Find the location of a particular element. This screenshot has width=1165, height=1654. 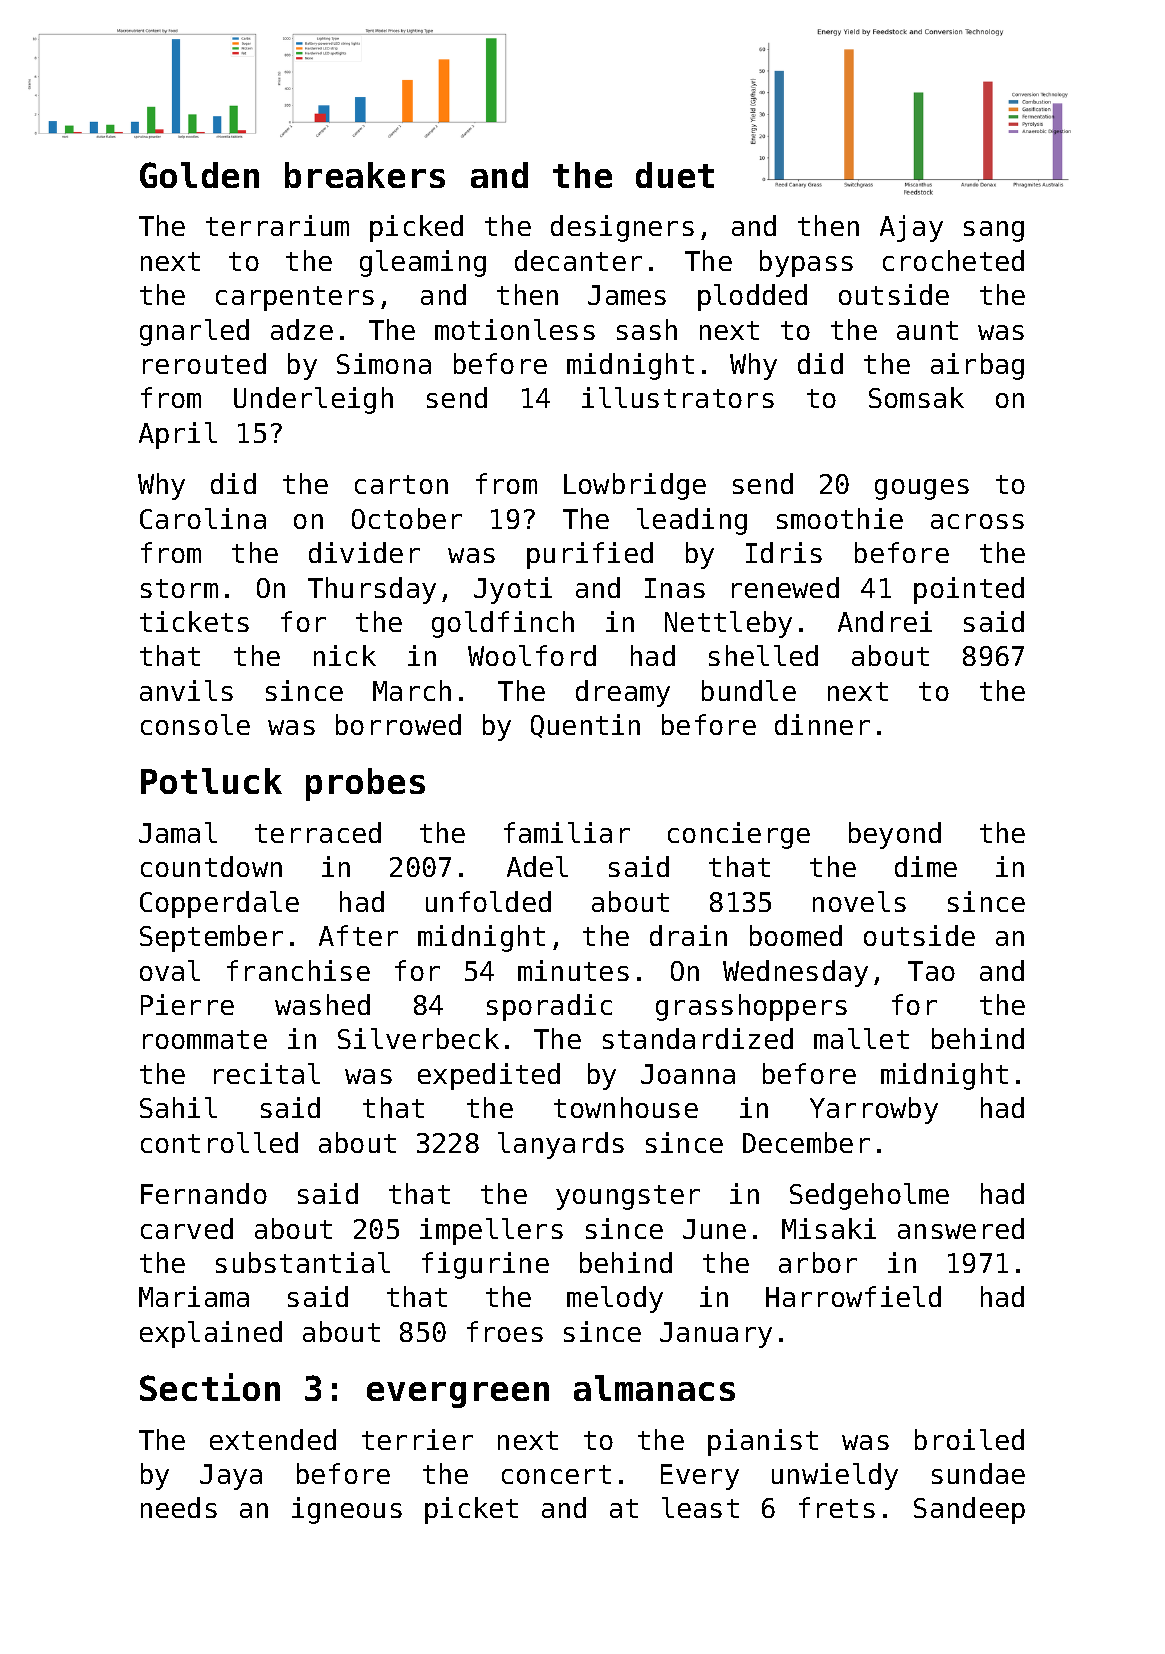

Tao is located at coordinates (931, 971).
